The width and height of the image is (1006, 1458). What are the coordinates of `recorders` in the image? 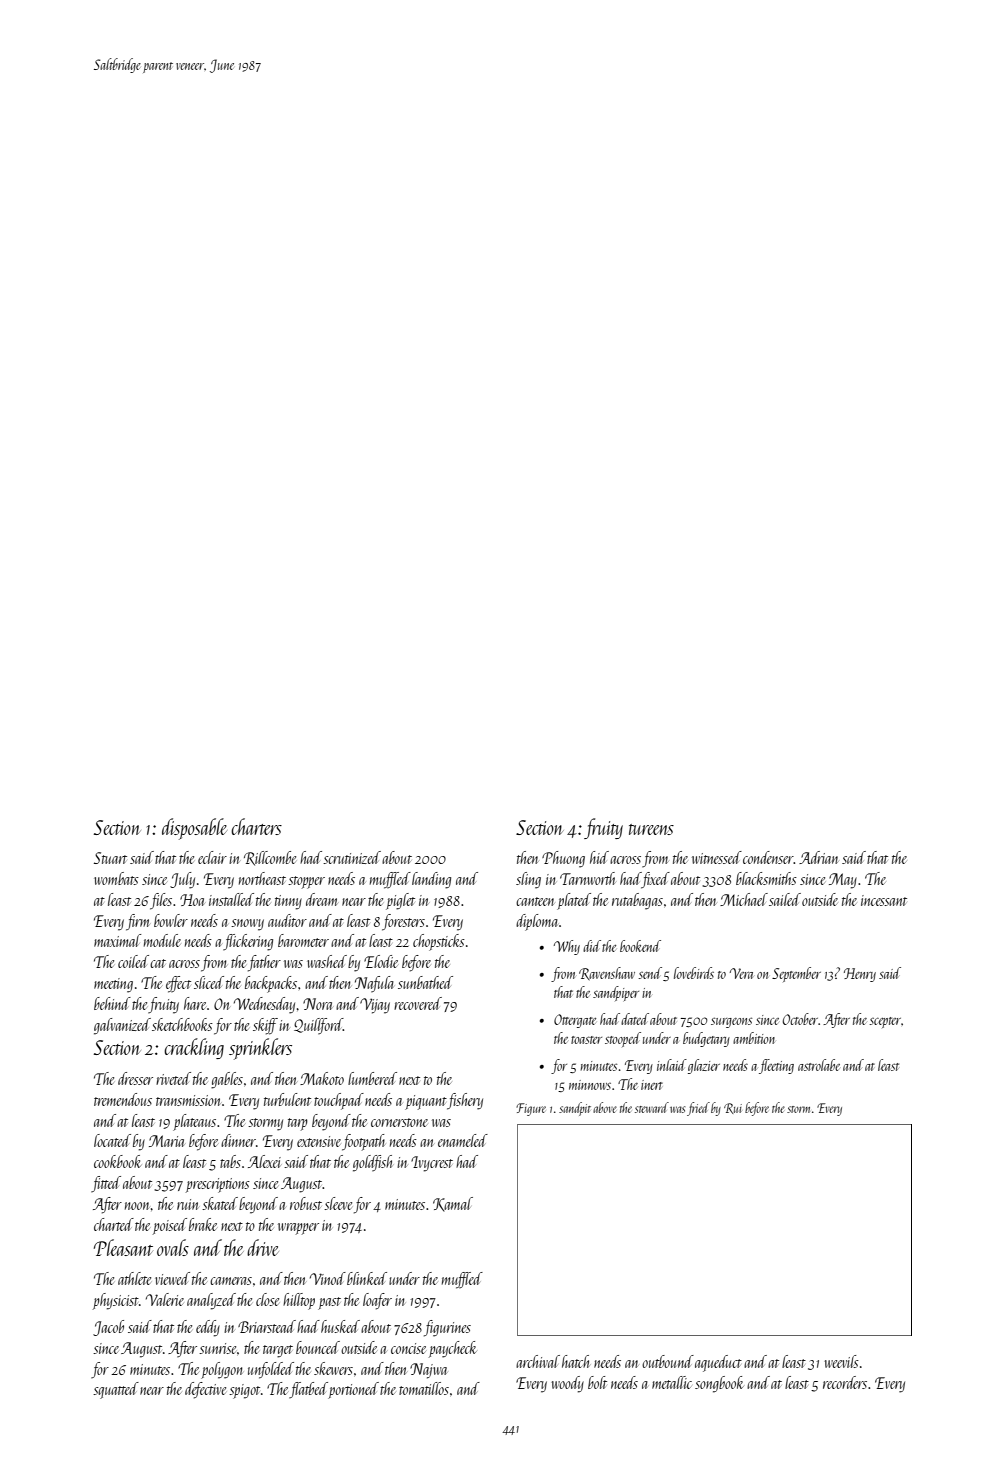 It's located at (845, 1382).
